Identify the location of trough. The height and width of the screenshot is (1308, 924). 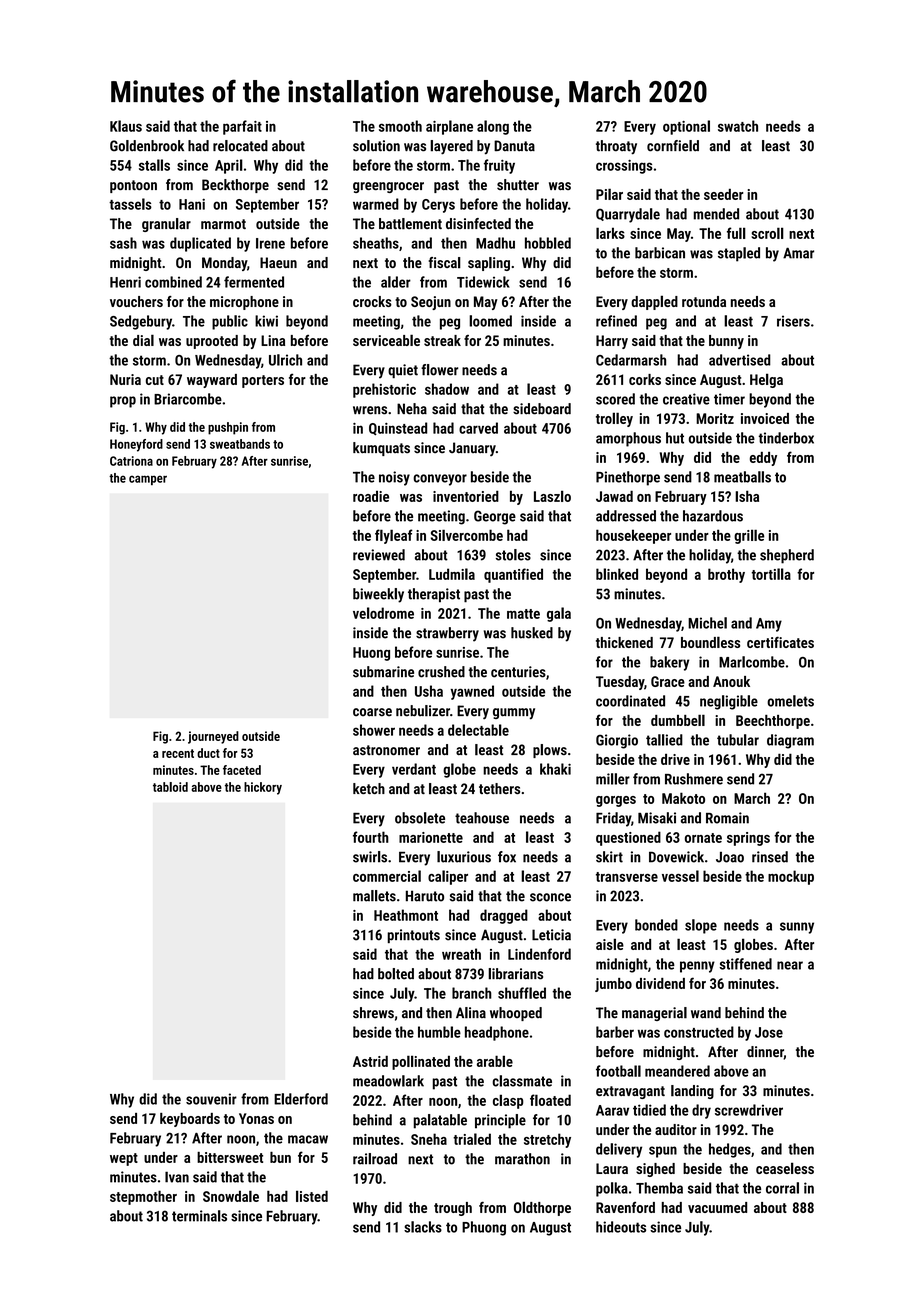
(453, 1209).
